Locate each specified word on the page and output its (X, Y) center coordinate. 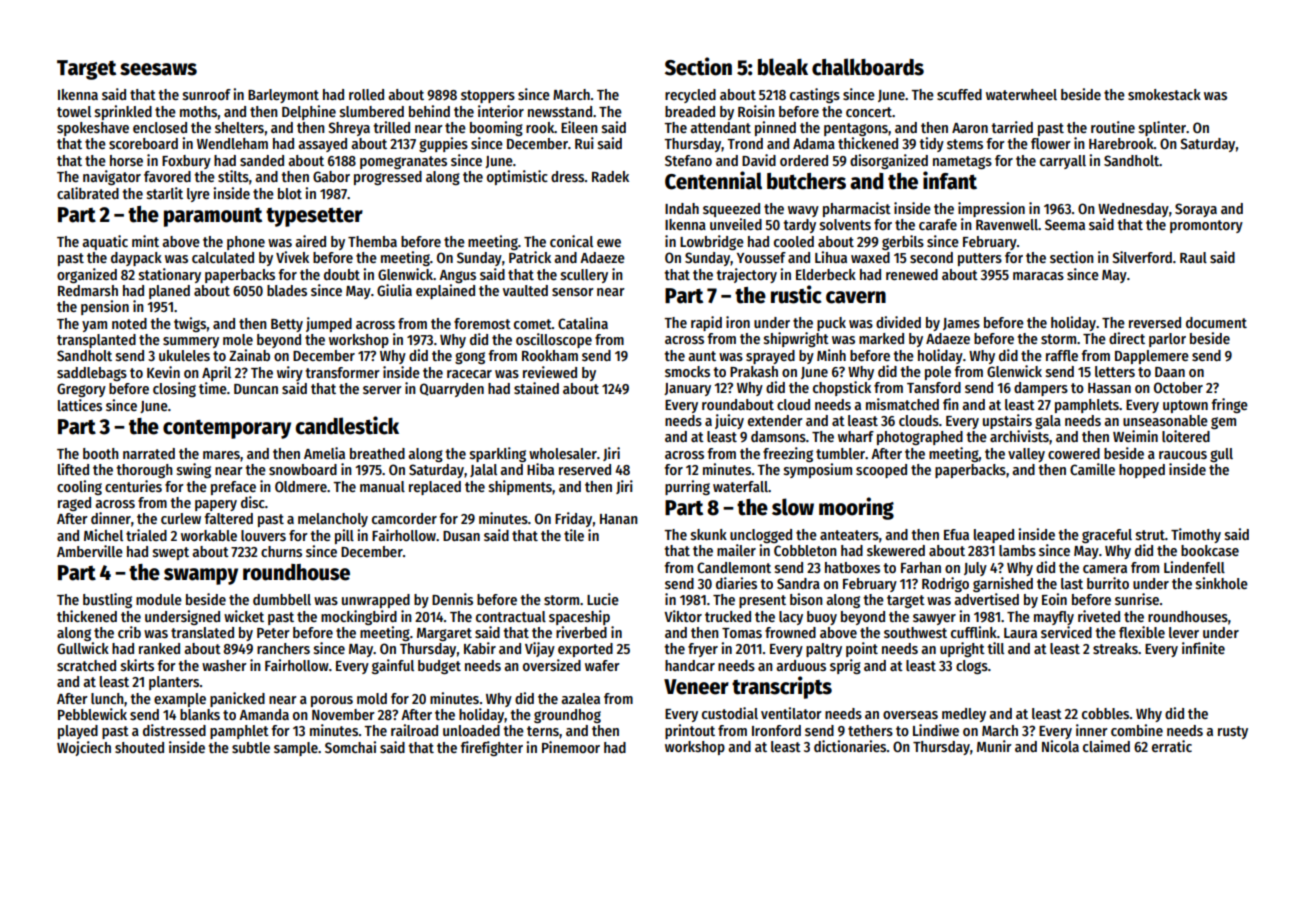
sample (296, 749)
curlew (181, 518)
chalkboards (868, 67)
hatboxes (852, 567)
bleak (783, 67)
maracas (1038, 276)
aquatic (105, 242)
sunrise (1137, 599)
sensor (573, 292)
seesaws (158, 69)
